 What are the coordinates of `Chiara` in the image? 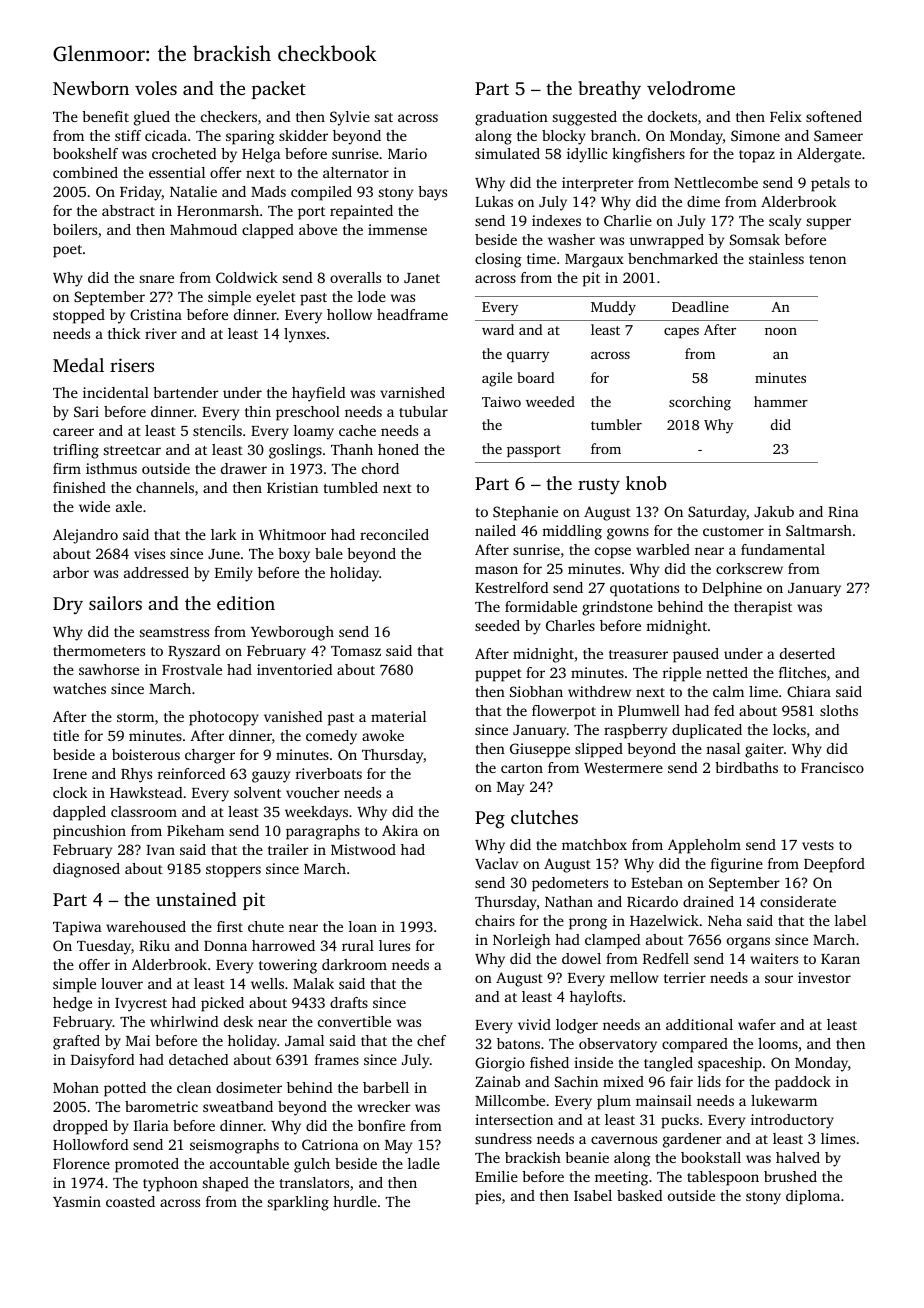 It's located at (809, 691).
